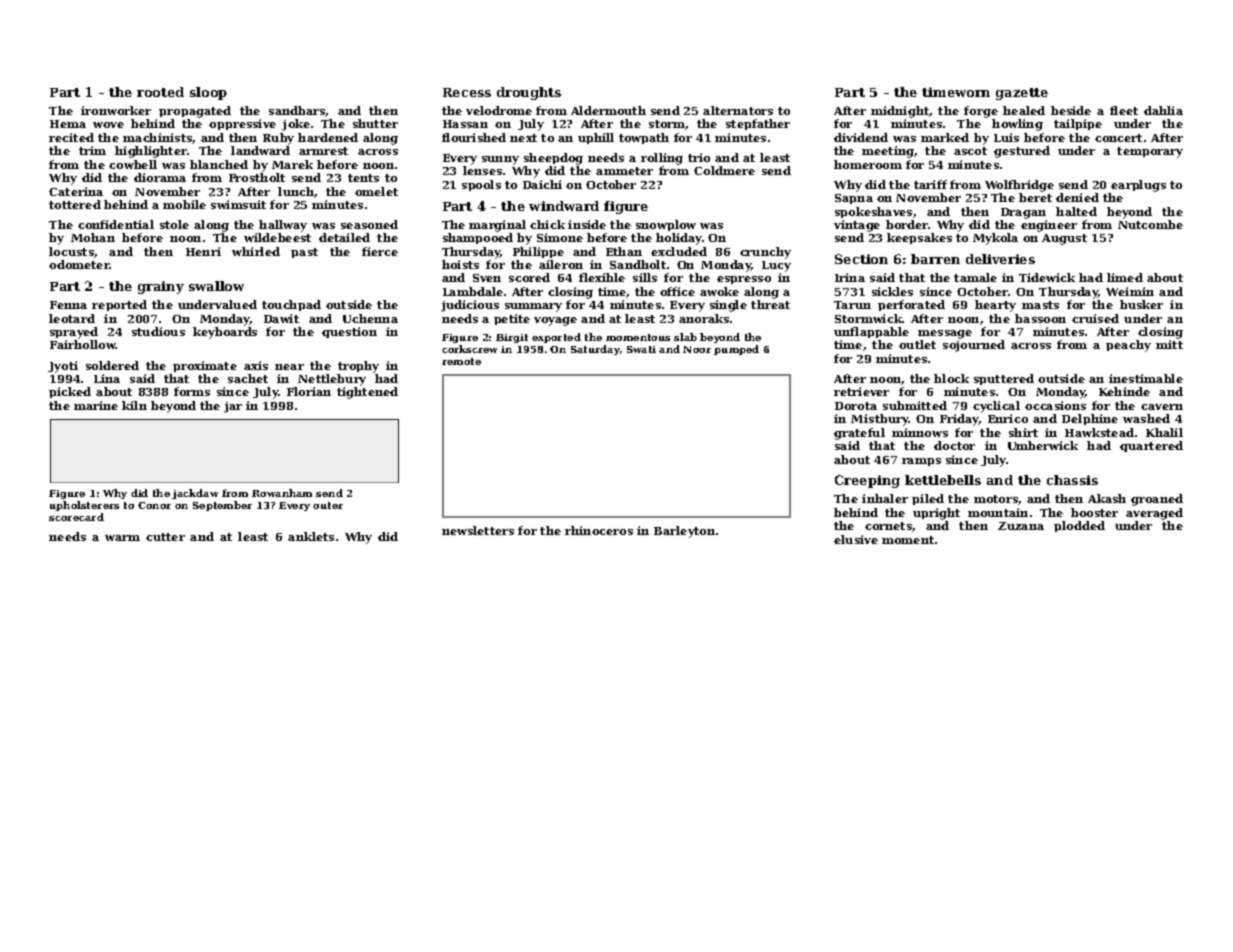 This document has height=952, width=1233. Describe the element at coordinates (83, 344) in the document. I see `Fairhollow` at that location.
